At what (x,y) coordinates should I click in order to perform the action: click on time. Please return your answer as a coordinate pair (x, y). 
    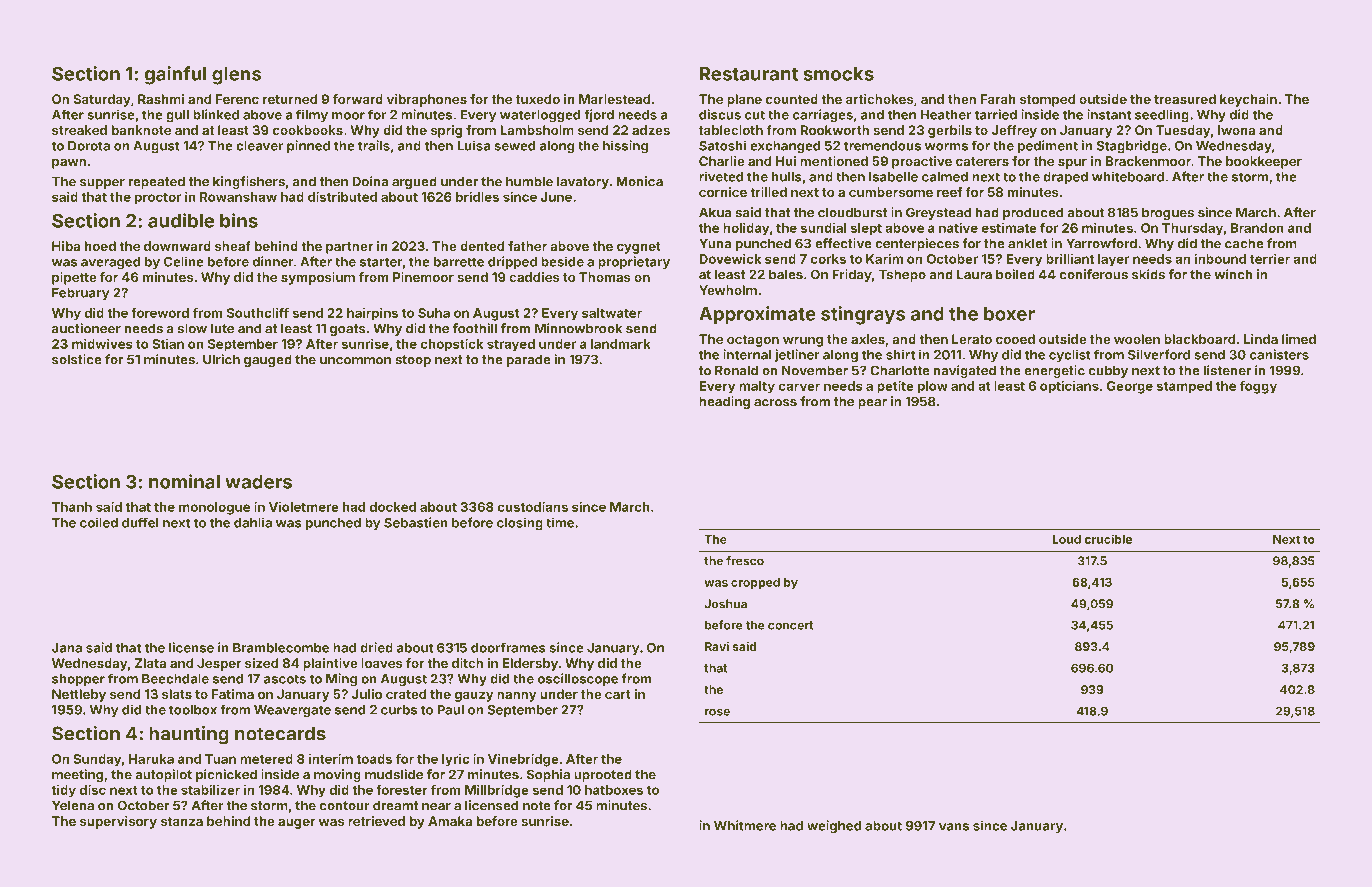
    Looking at the image, I should click on (560, 522).
